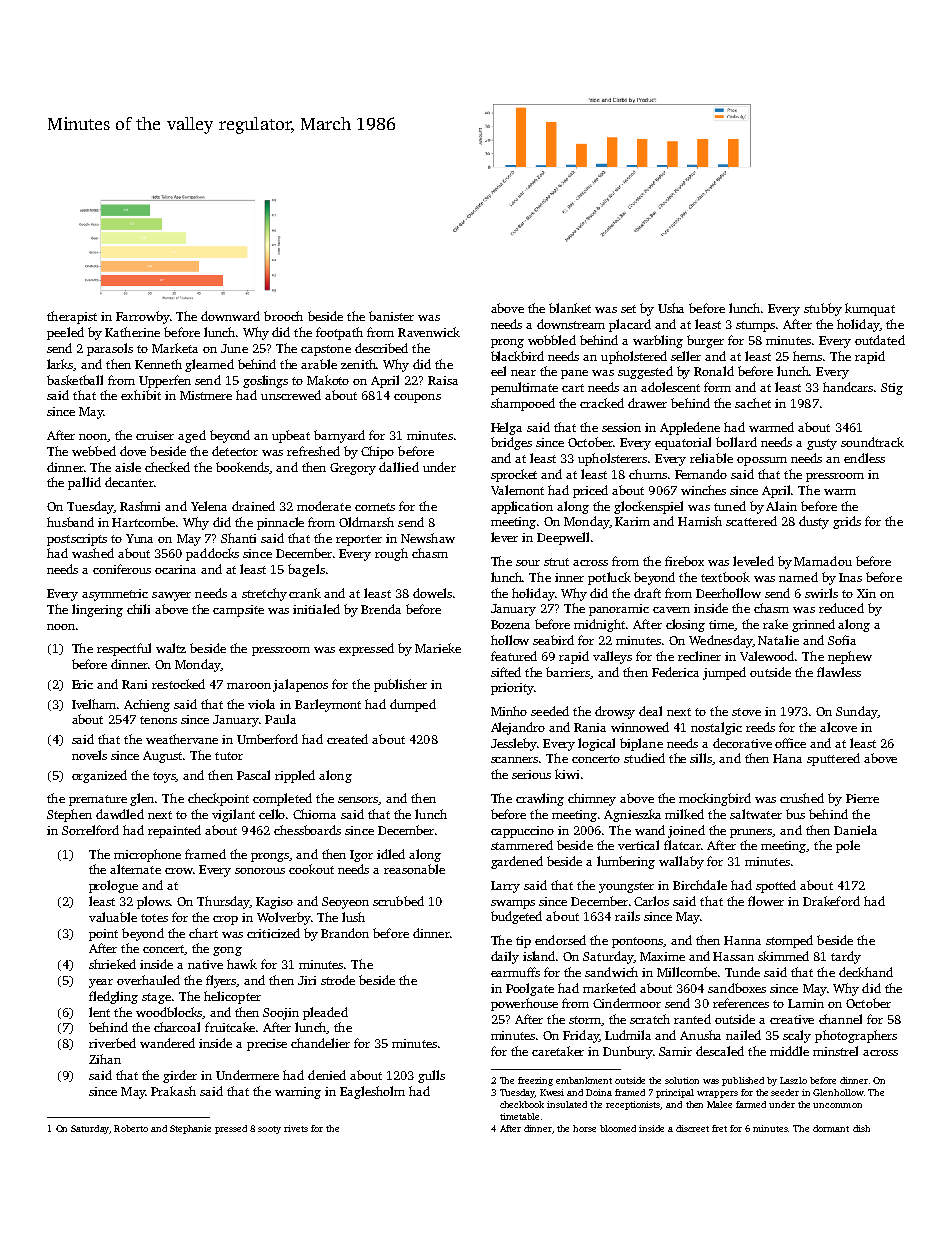 Image resolution: width=952 pixels, height=1233 pixels. I want to click on sooty, so click(269, 1130).
